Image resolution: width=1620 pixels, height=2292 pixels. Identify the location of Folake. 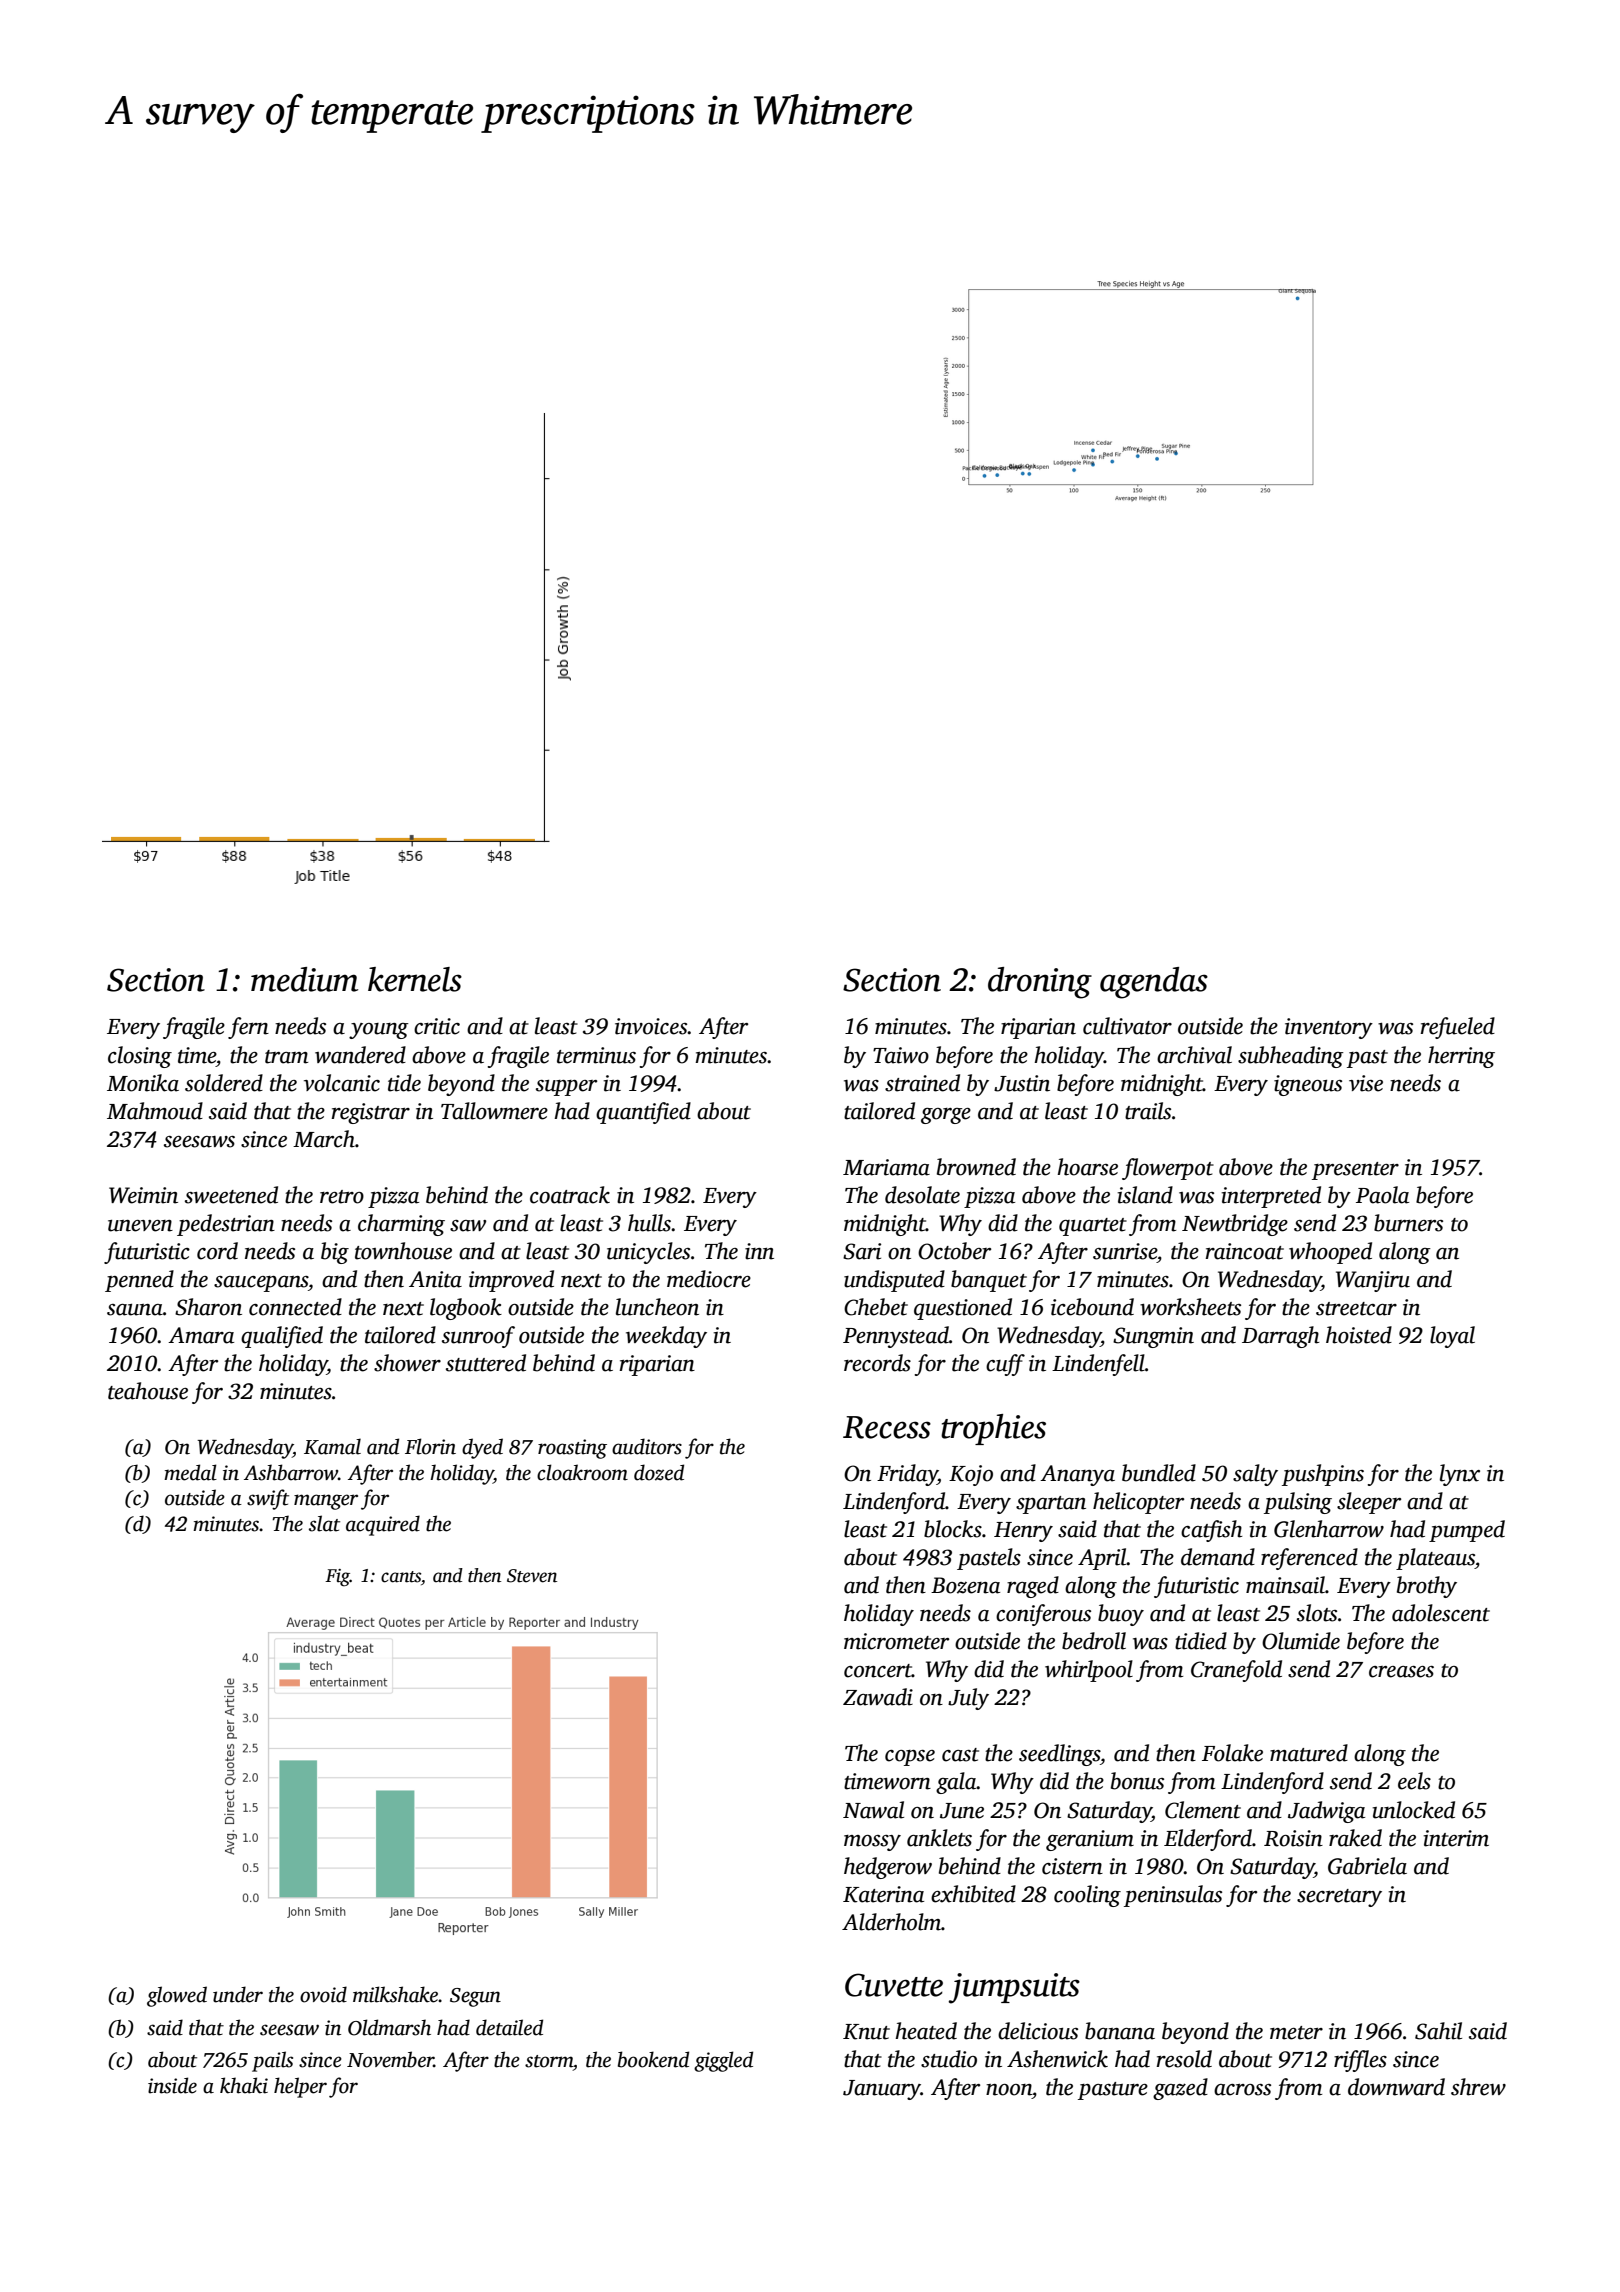
(1232, 1753).
